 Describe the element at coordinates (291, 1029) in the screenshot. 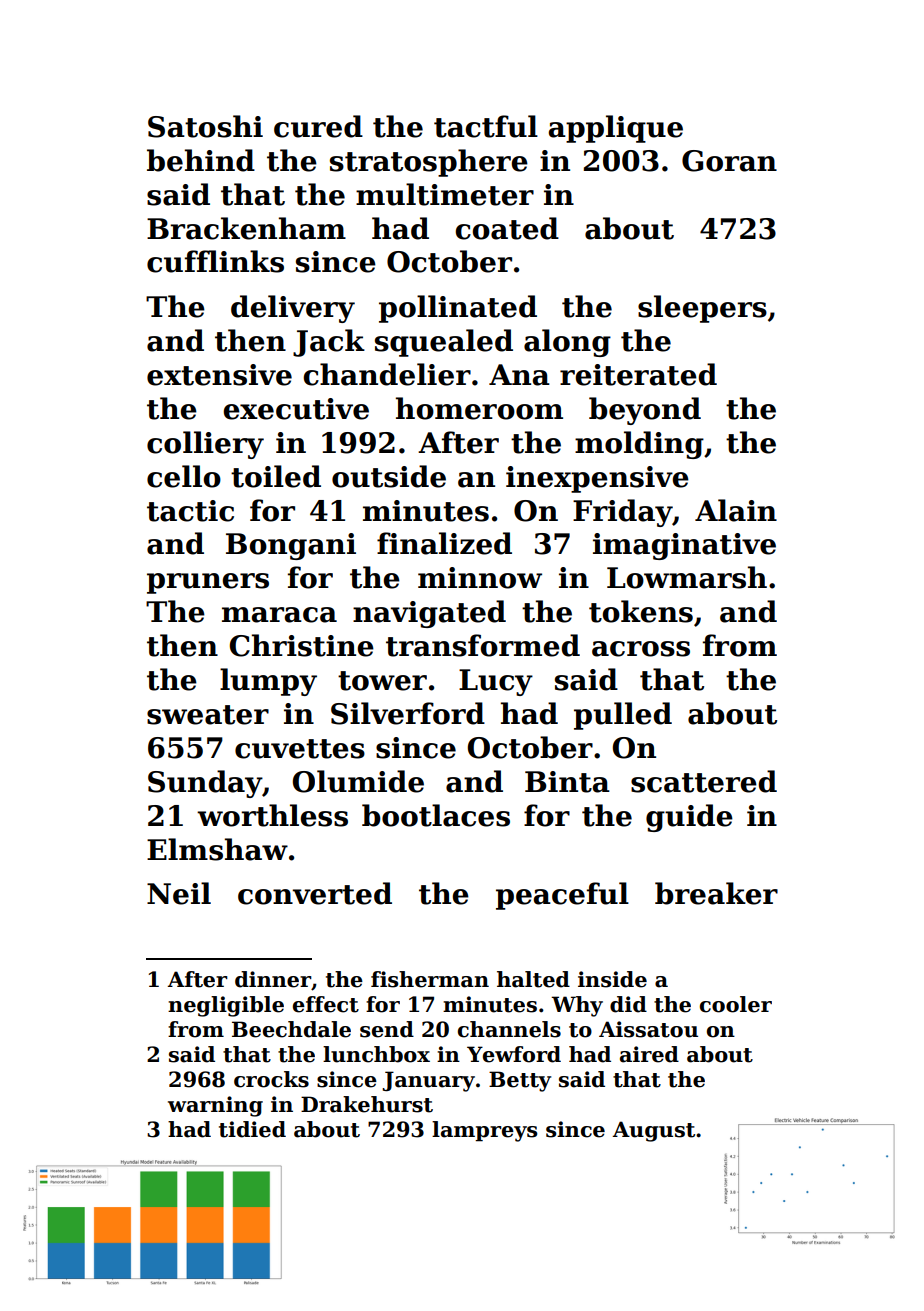

I see `Beechdale` at that location.
